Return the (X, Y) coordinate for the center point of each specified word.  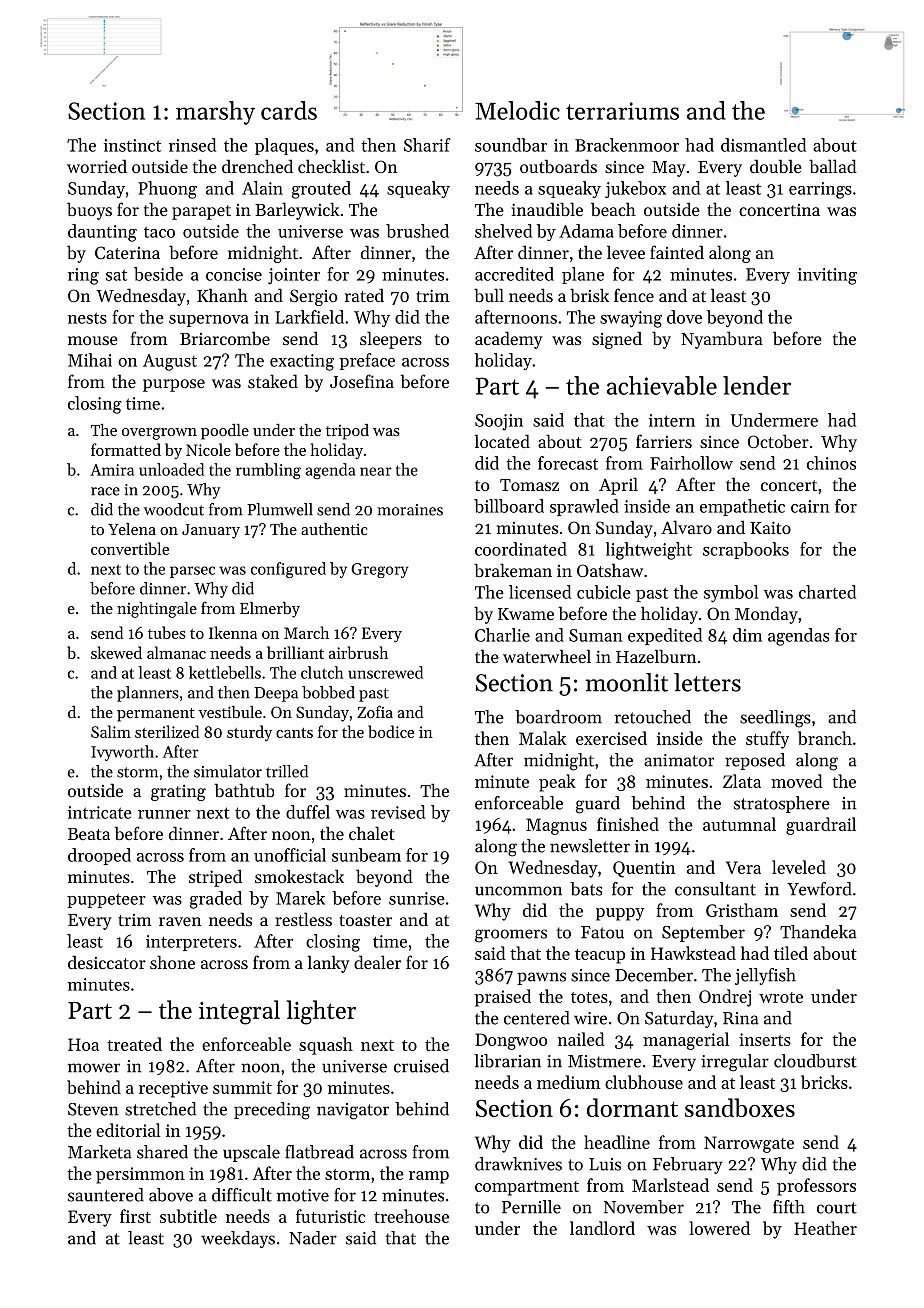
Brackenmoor (627, 145)
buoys (89, 211)
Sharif (427, 145)
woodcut (174, 509)
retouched (653, 717)
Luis (605, 1164)
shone (172, 962)
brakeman (513, 570)
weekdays (238, 1239)
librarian (507, 1061)
